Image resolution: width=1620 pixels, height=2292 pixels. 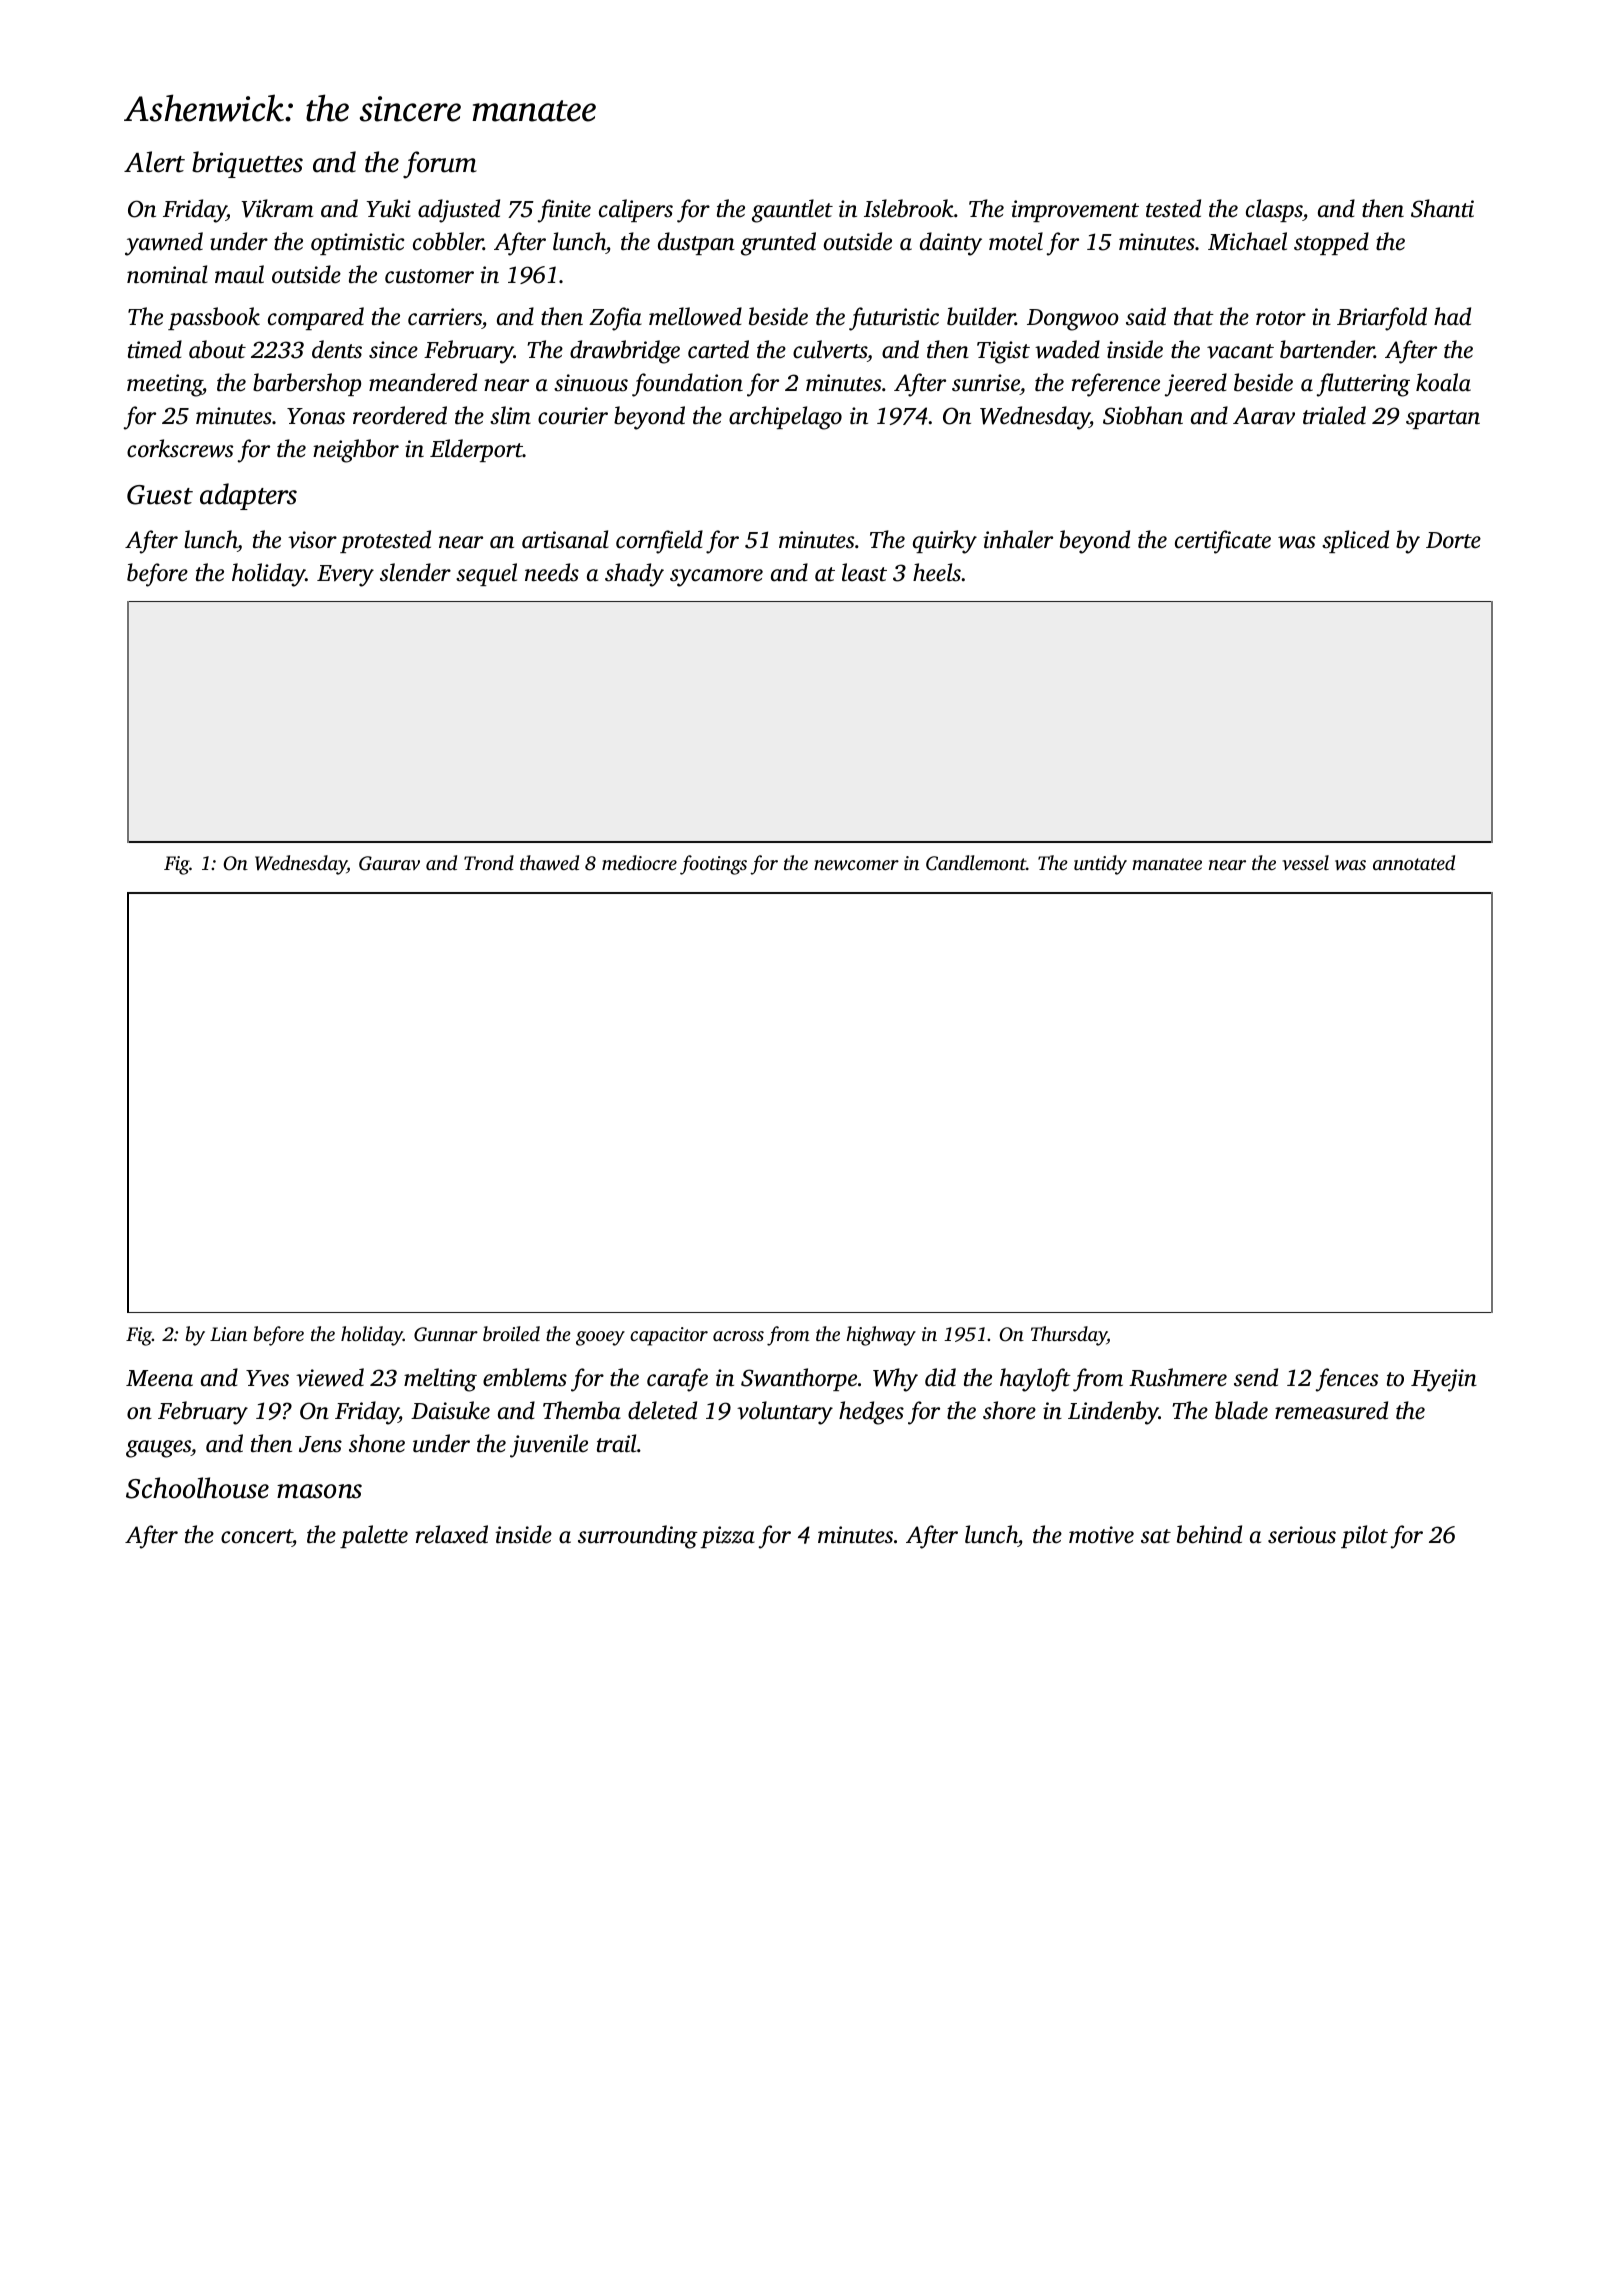 I want to click on Siobhan, so click(x=1143, y=415).
